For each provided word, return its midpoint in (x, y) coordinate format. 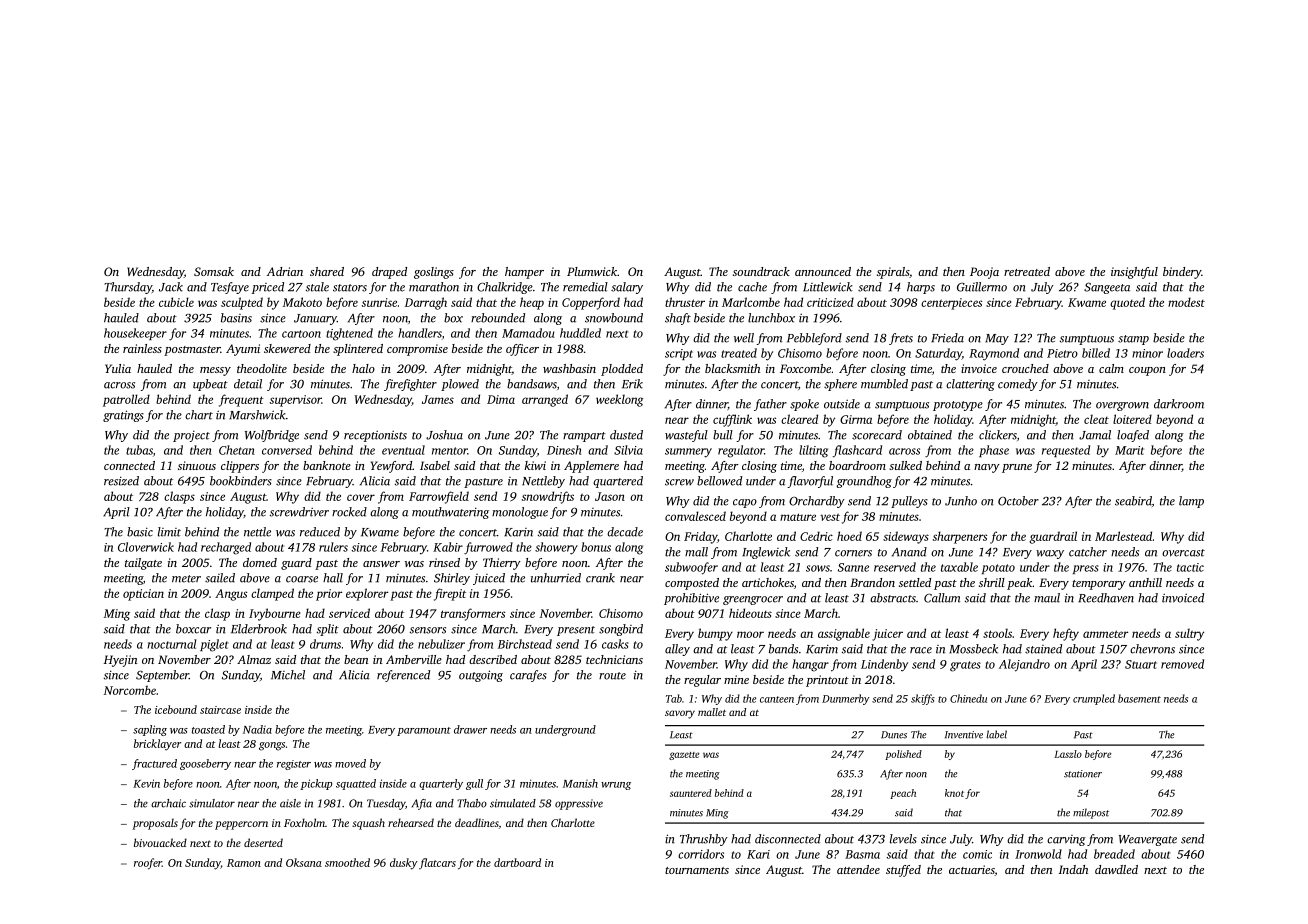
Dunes (894, 735)
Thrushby (704, 840)
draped (389, 273)
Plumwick (592, 271)
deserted (263, 842)
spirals (893, 273)
